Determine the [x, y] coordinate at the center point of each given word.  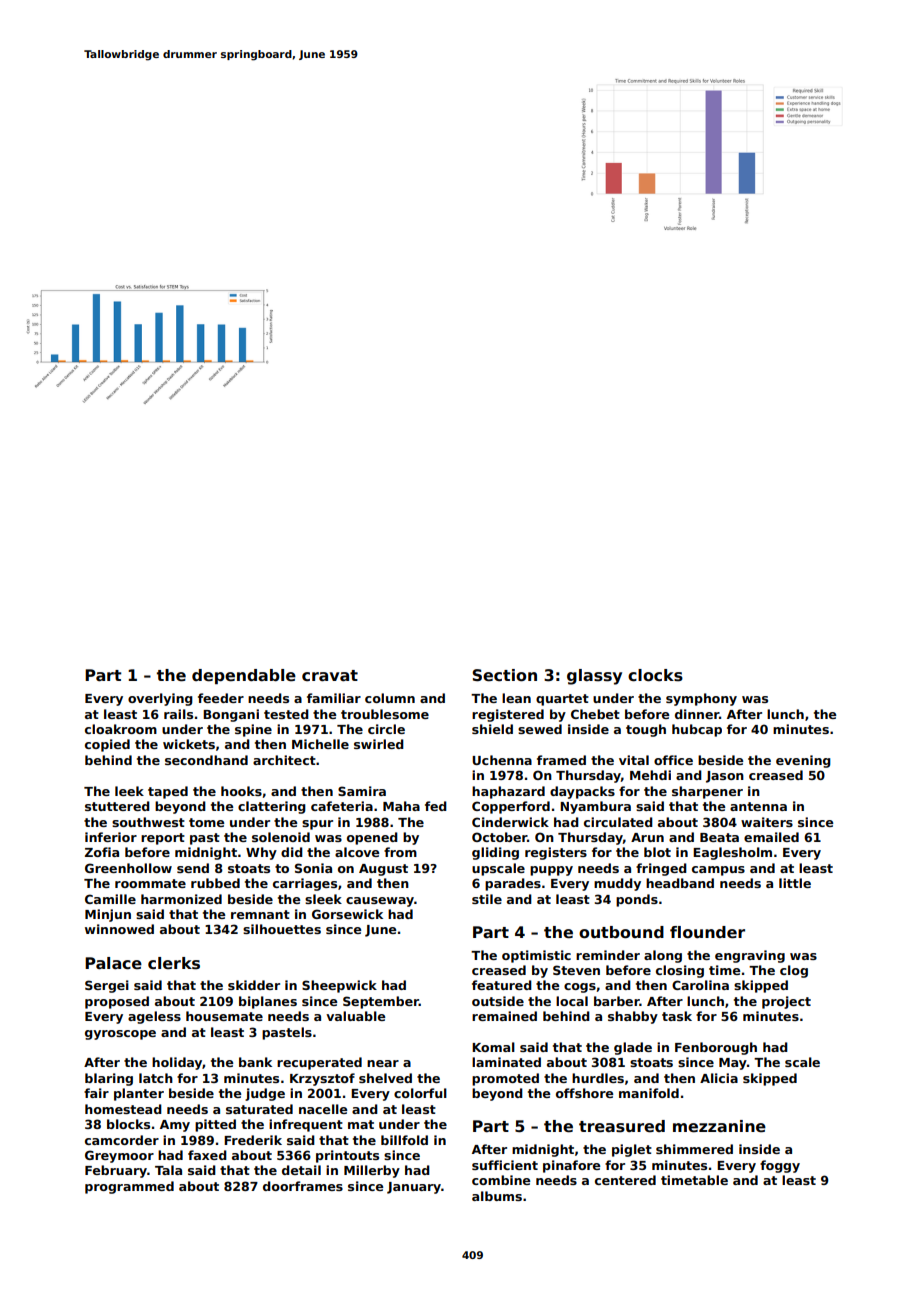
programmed [129, 1187]
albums [497, 1196]
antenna [758, 806]
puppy [551, 871]
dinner [697, 714]
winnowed [119, 929]
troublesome [385, 714]
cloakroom [121, 729]
